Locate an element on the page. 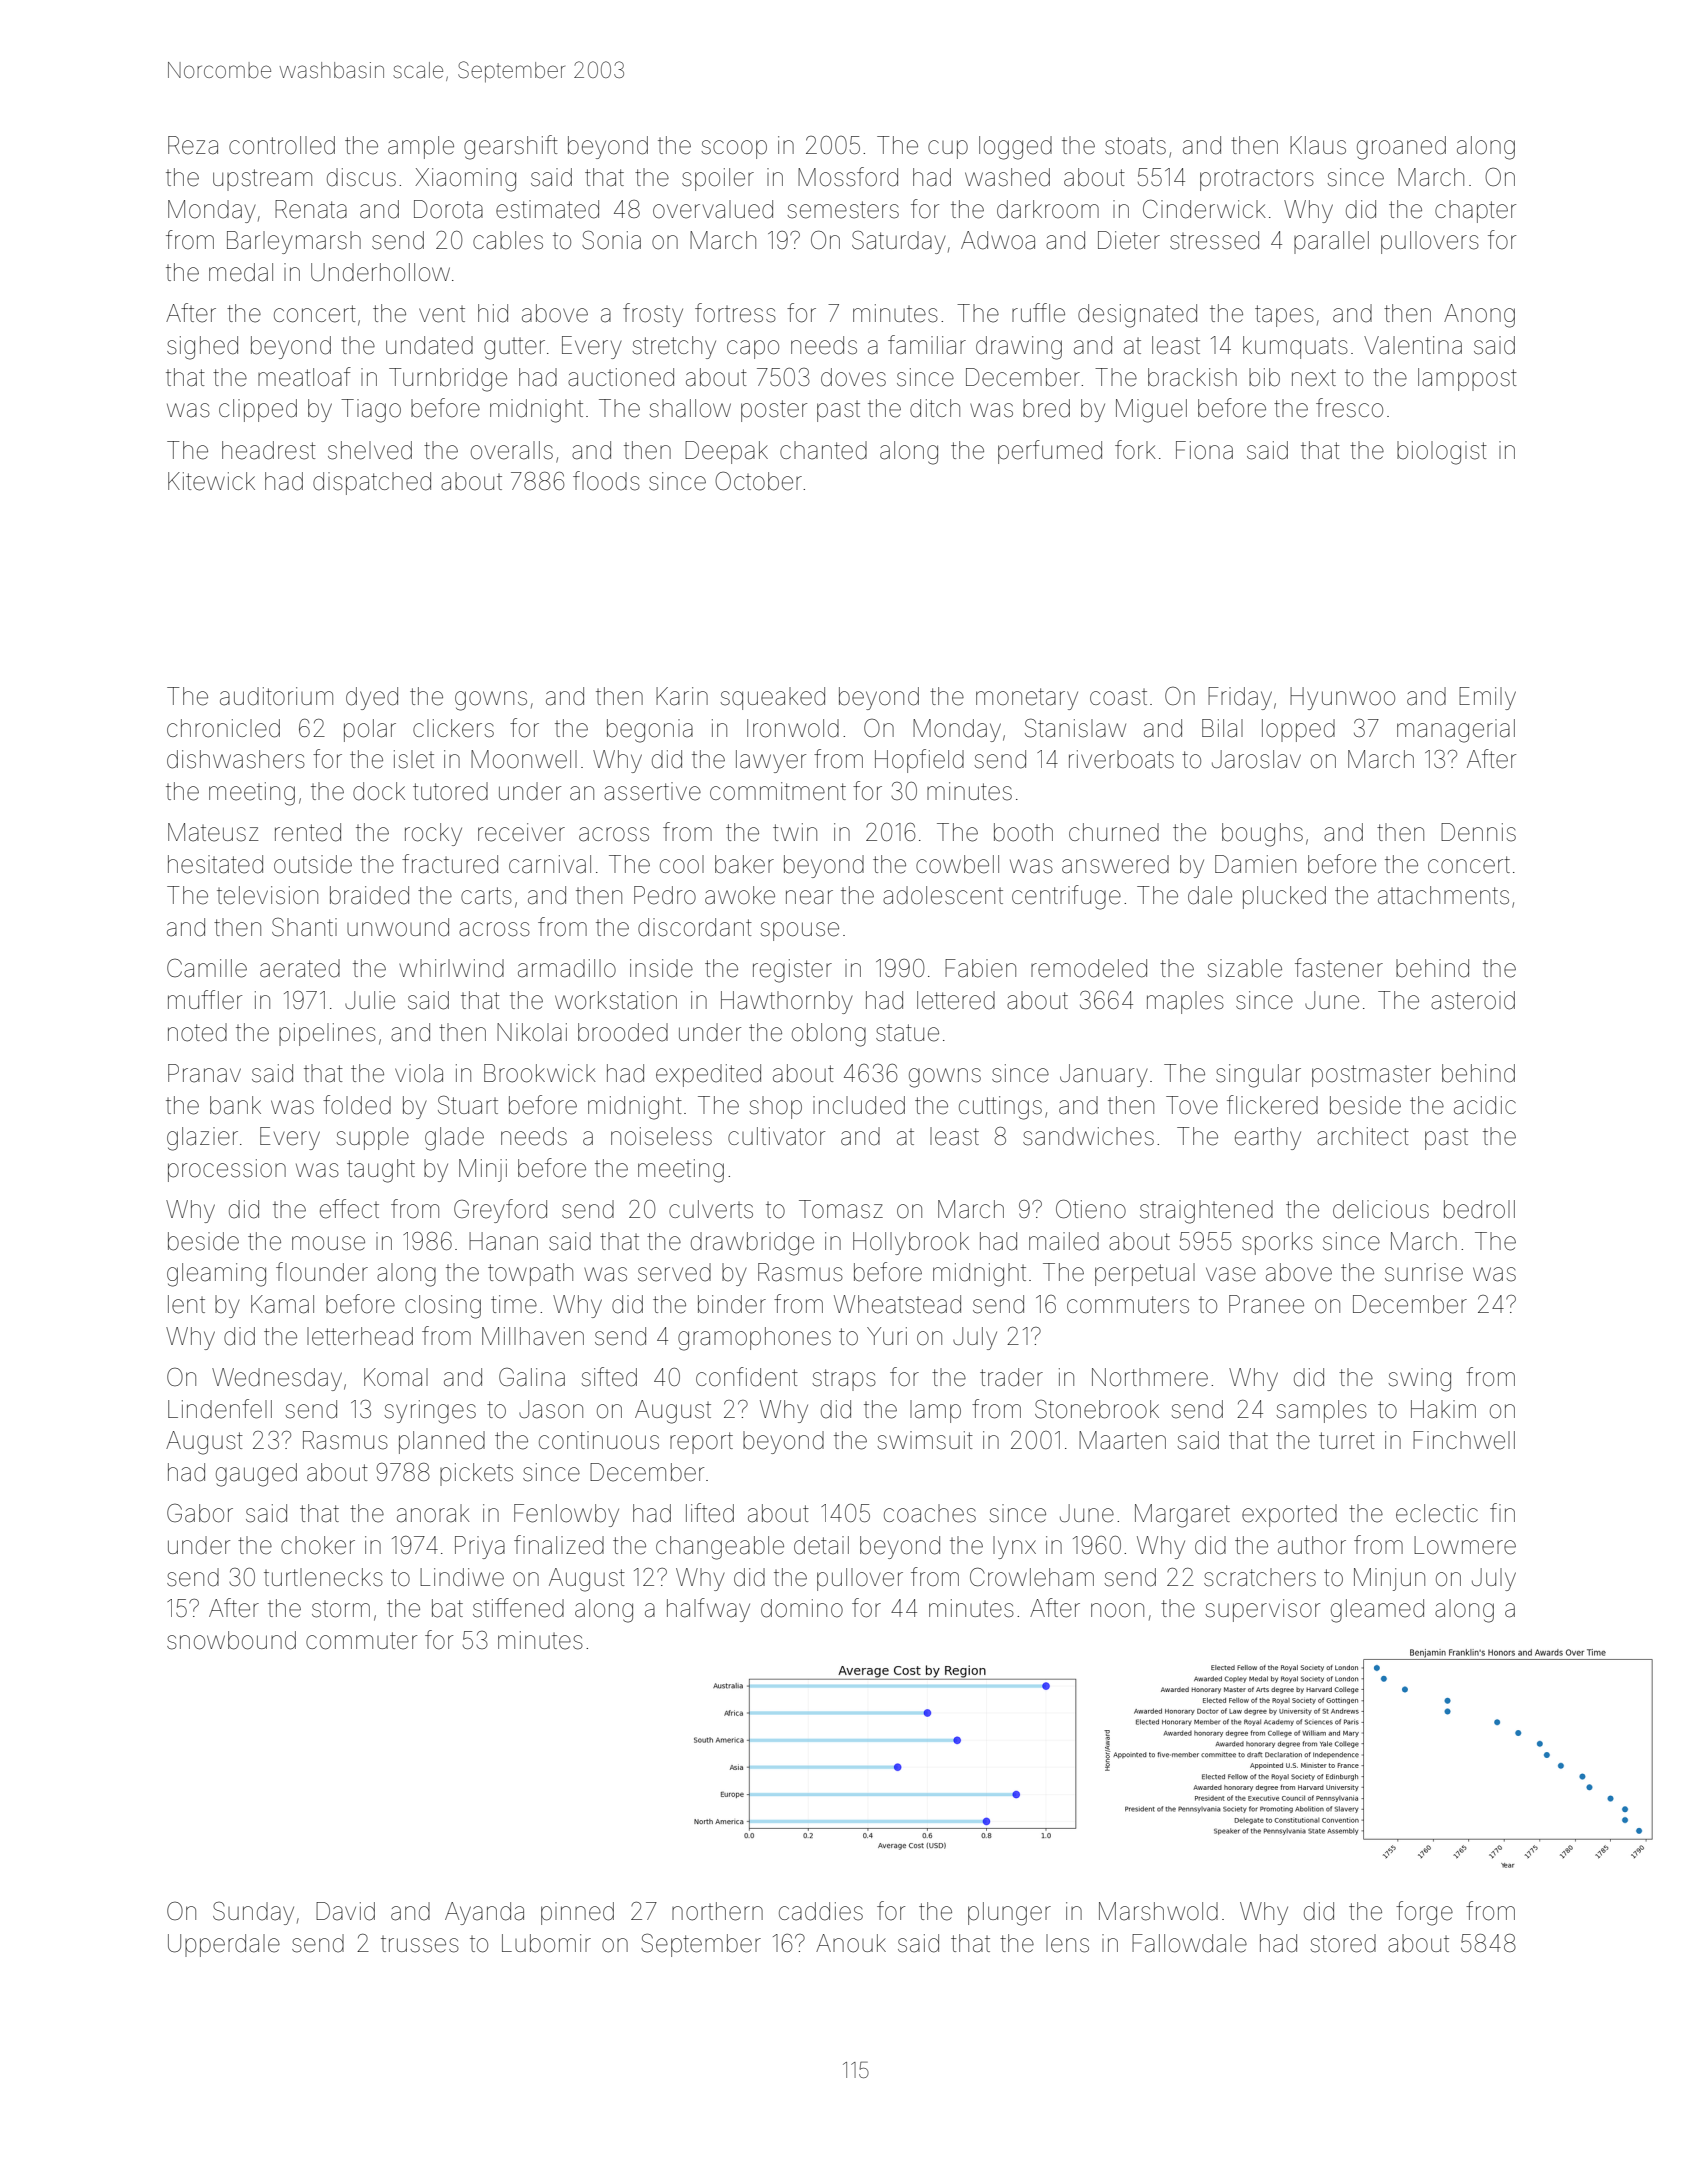 This page has width=1683, height=2178. cup is located at coordinates (948, 149).
